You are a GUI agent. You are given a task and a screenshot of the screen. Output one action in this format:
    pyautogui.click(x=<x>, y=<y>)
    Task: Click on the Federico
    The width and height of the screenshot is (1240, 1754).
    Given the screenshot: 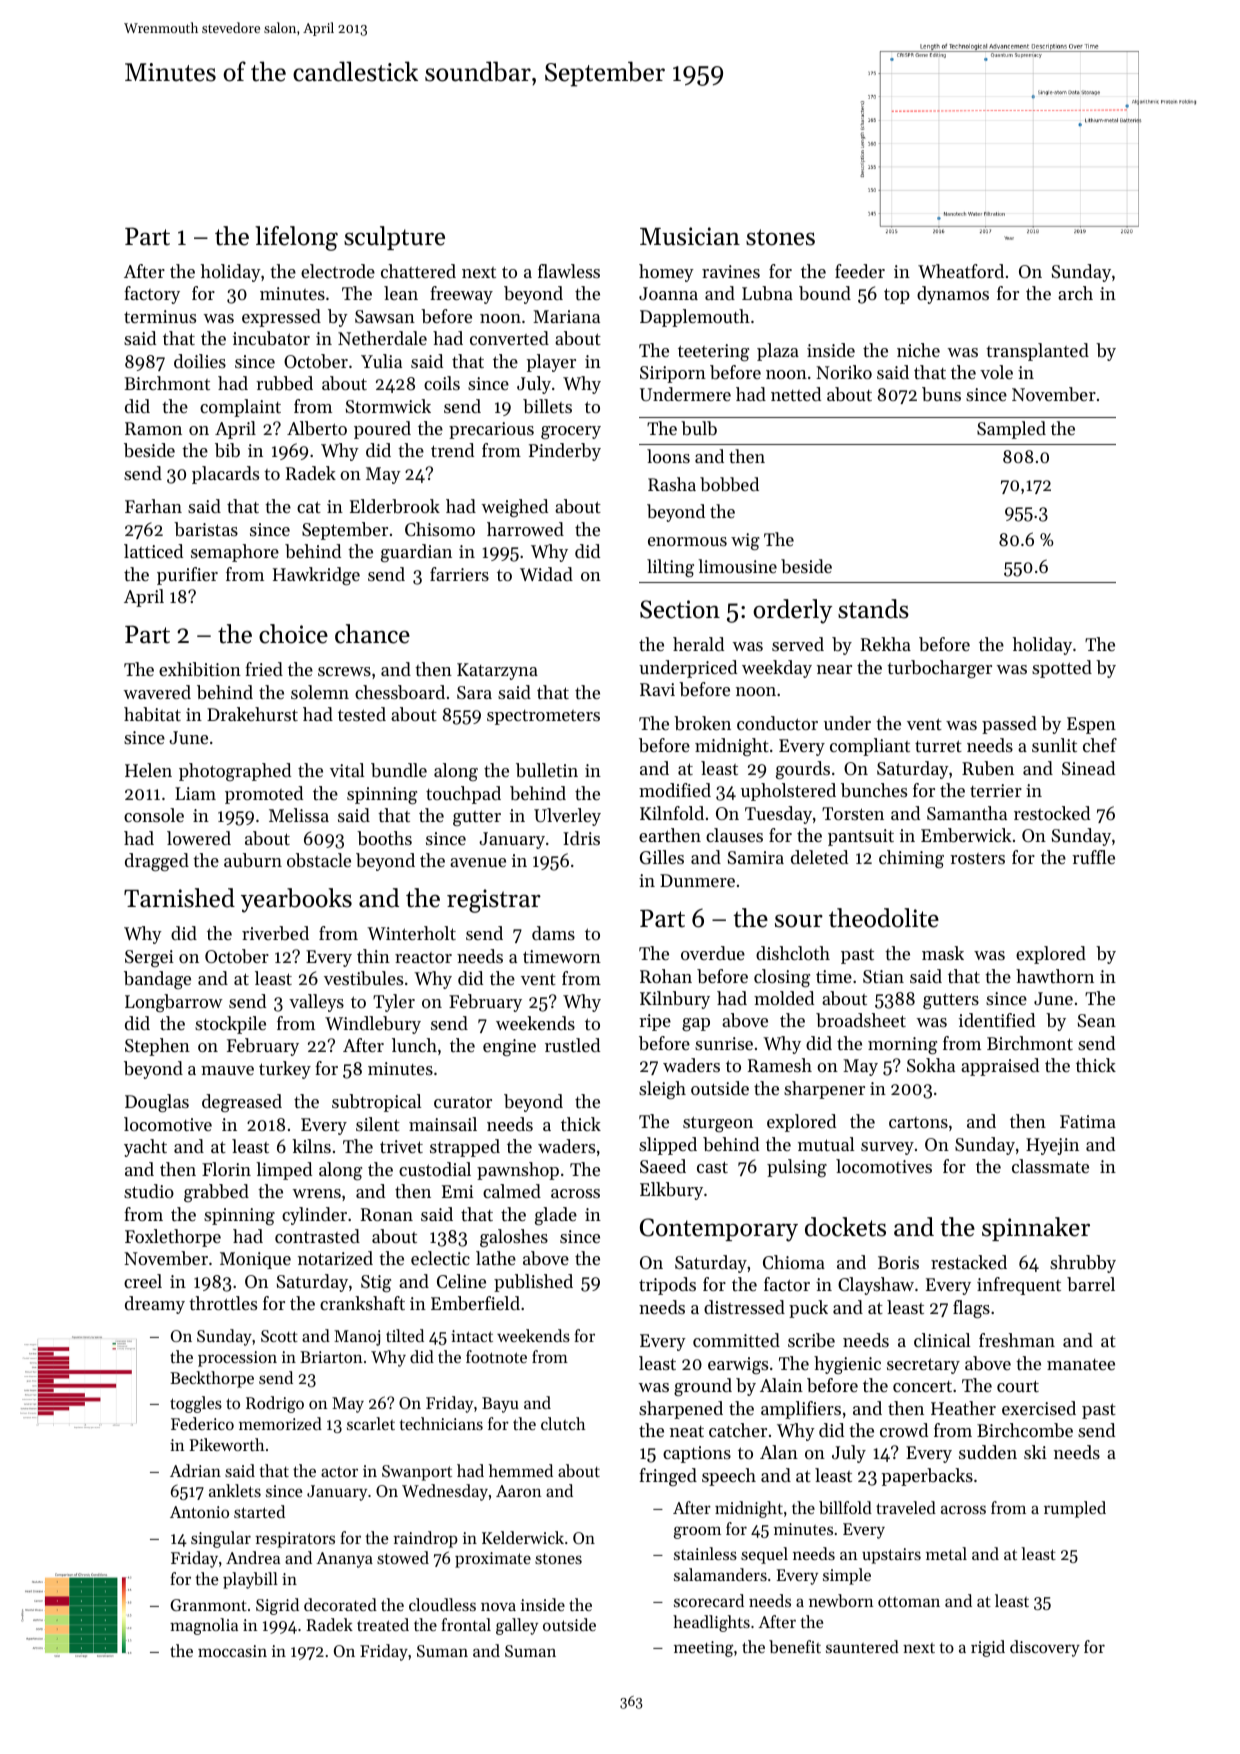 What is the action you would take?
    pyautogui.click(x=202, y=1423)
